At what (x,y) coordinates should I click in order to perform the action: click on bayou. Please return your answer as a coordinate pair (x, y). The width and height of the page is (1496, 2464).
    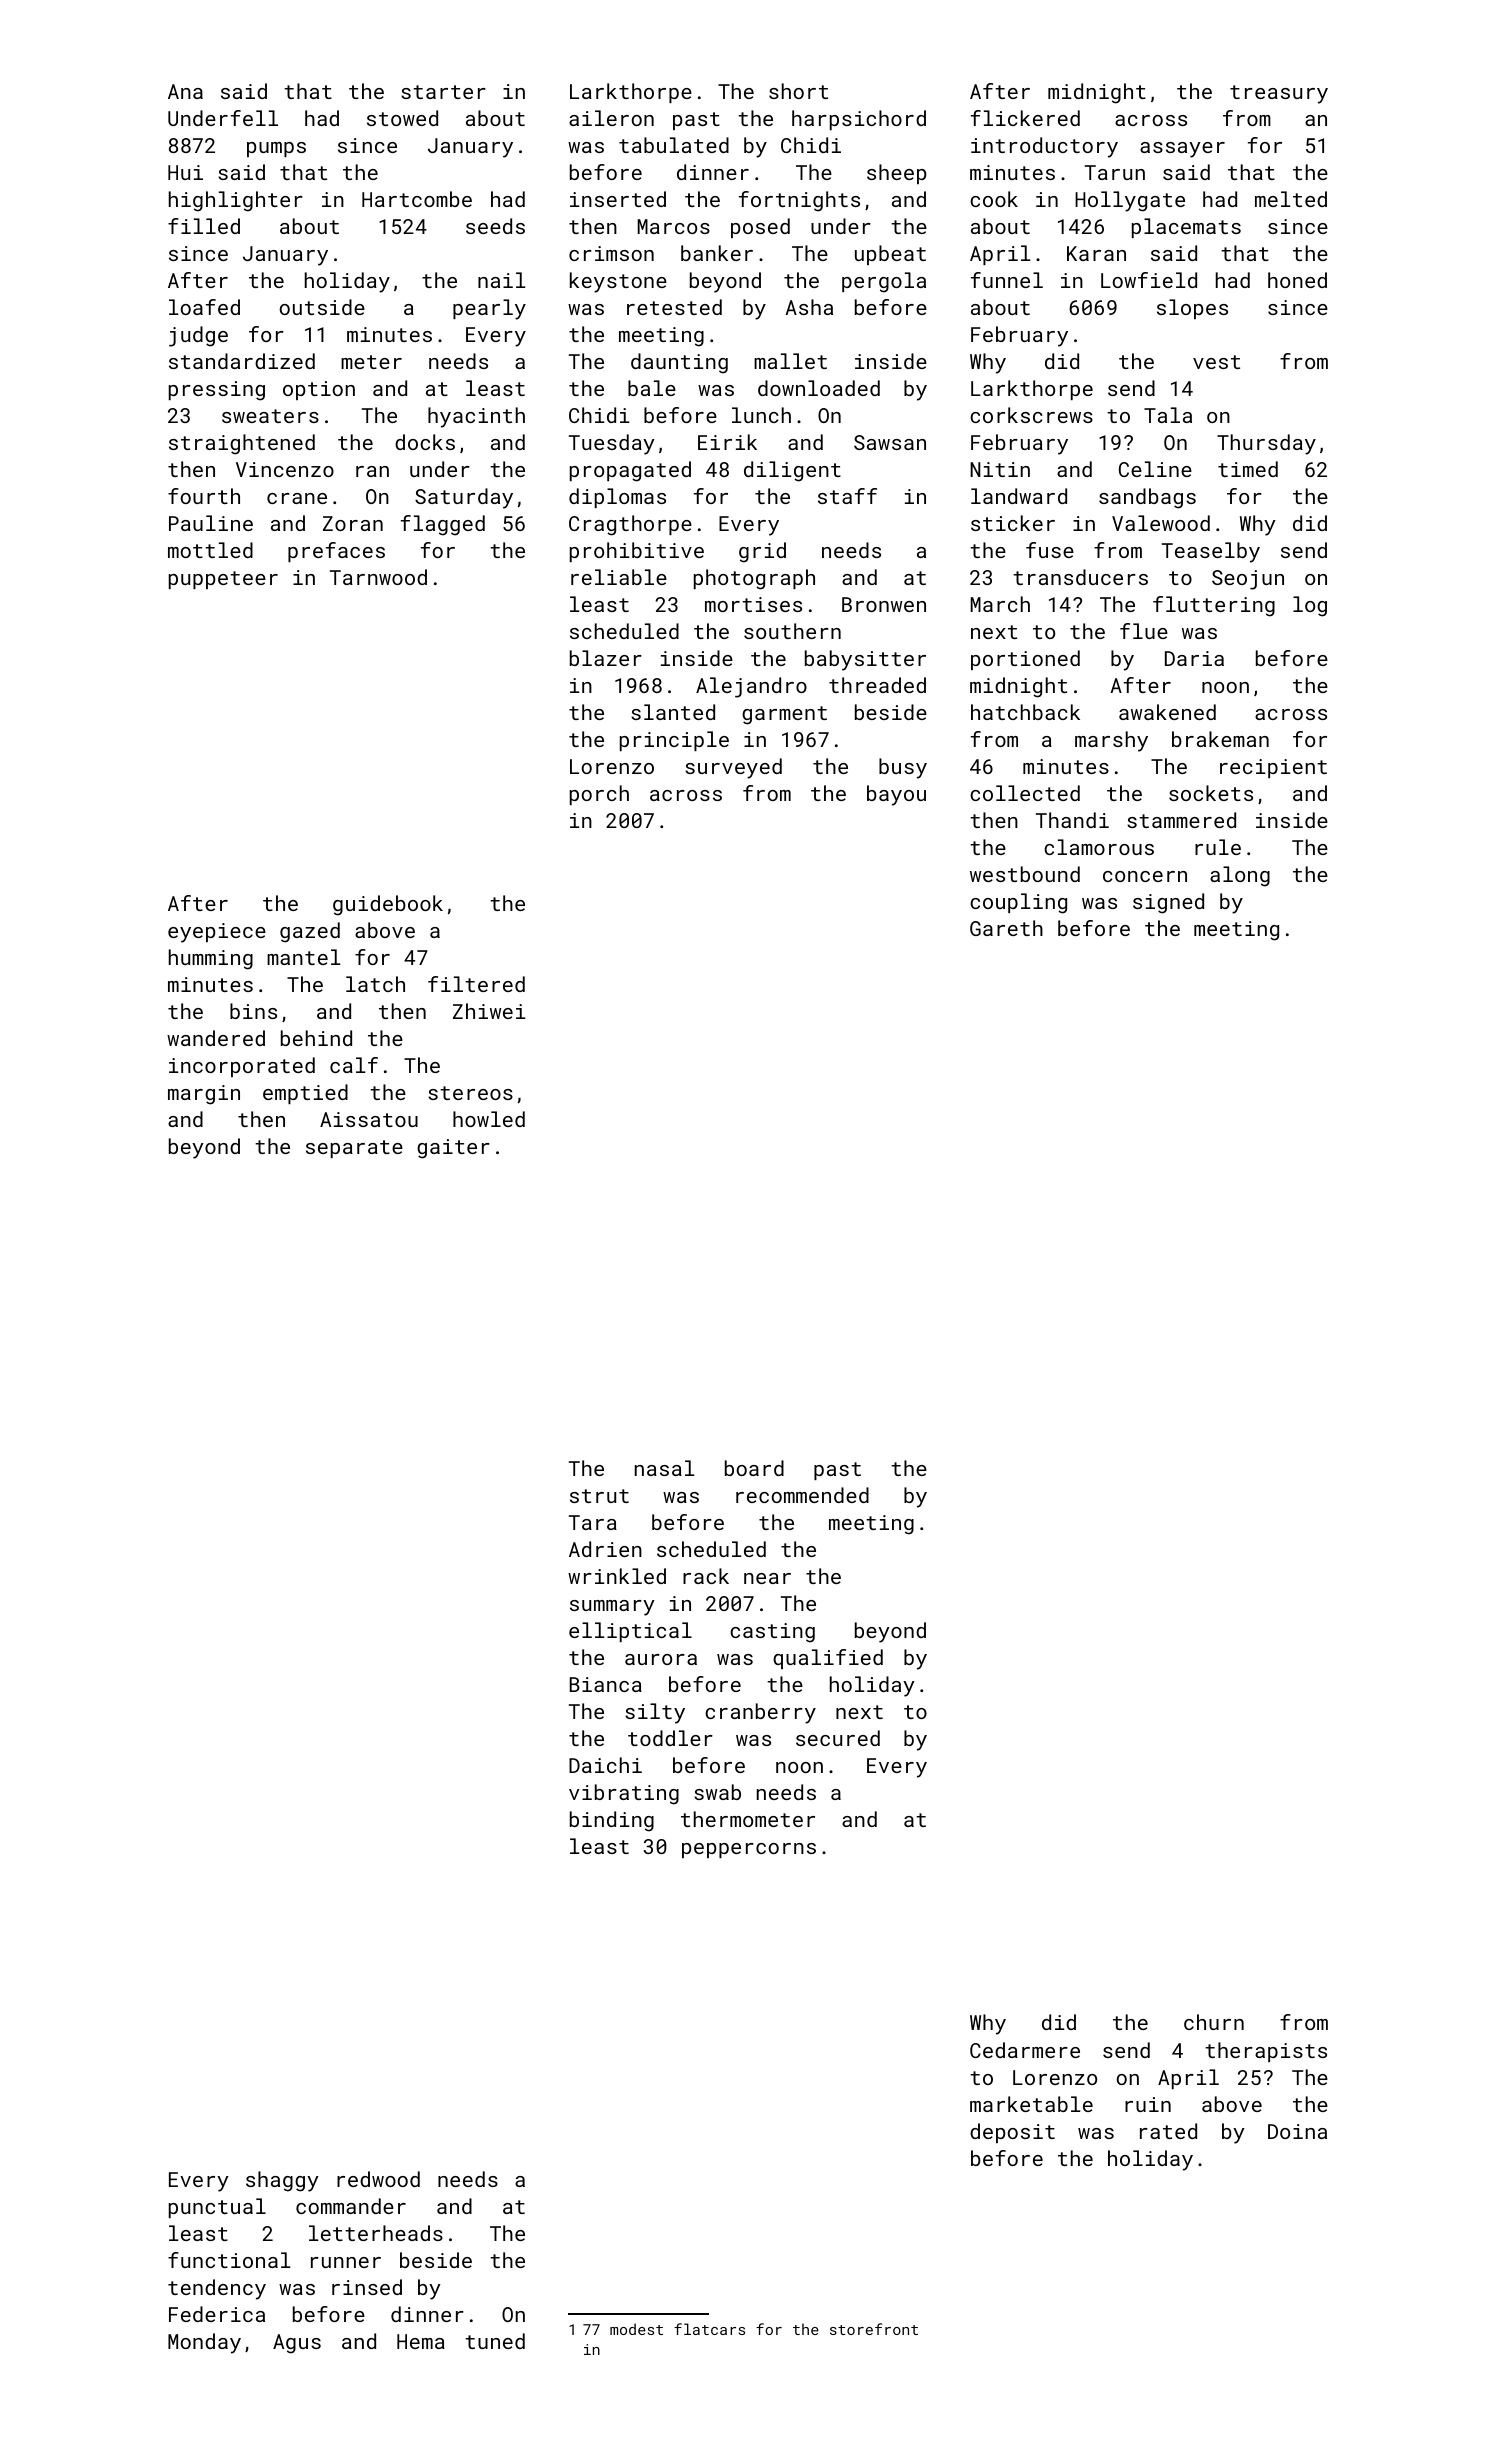
    Looking at the image, I should click on (896, 795).
